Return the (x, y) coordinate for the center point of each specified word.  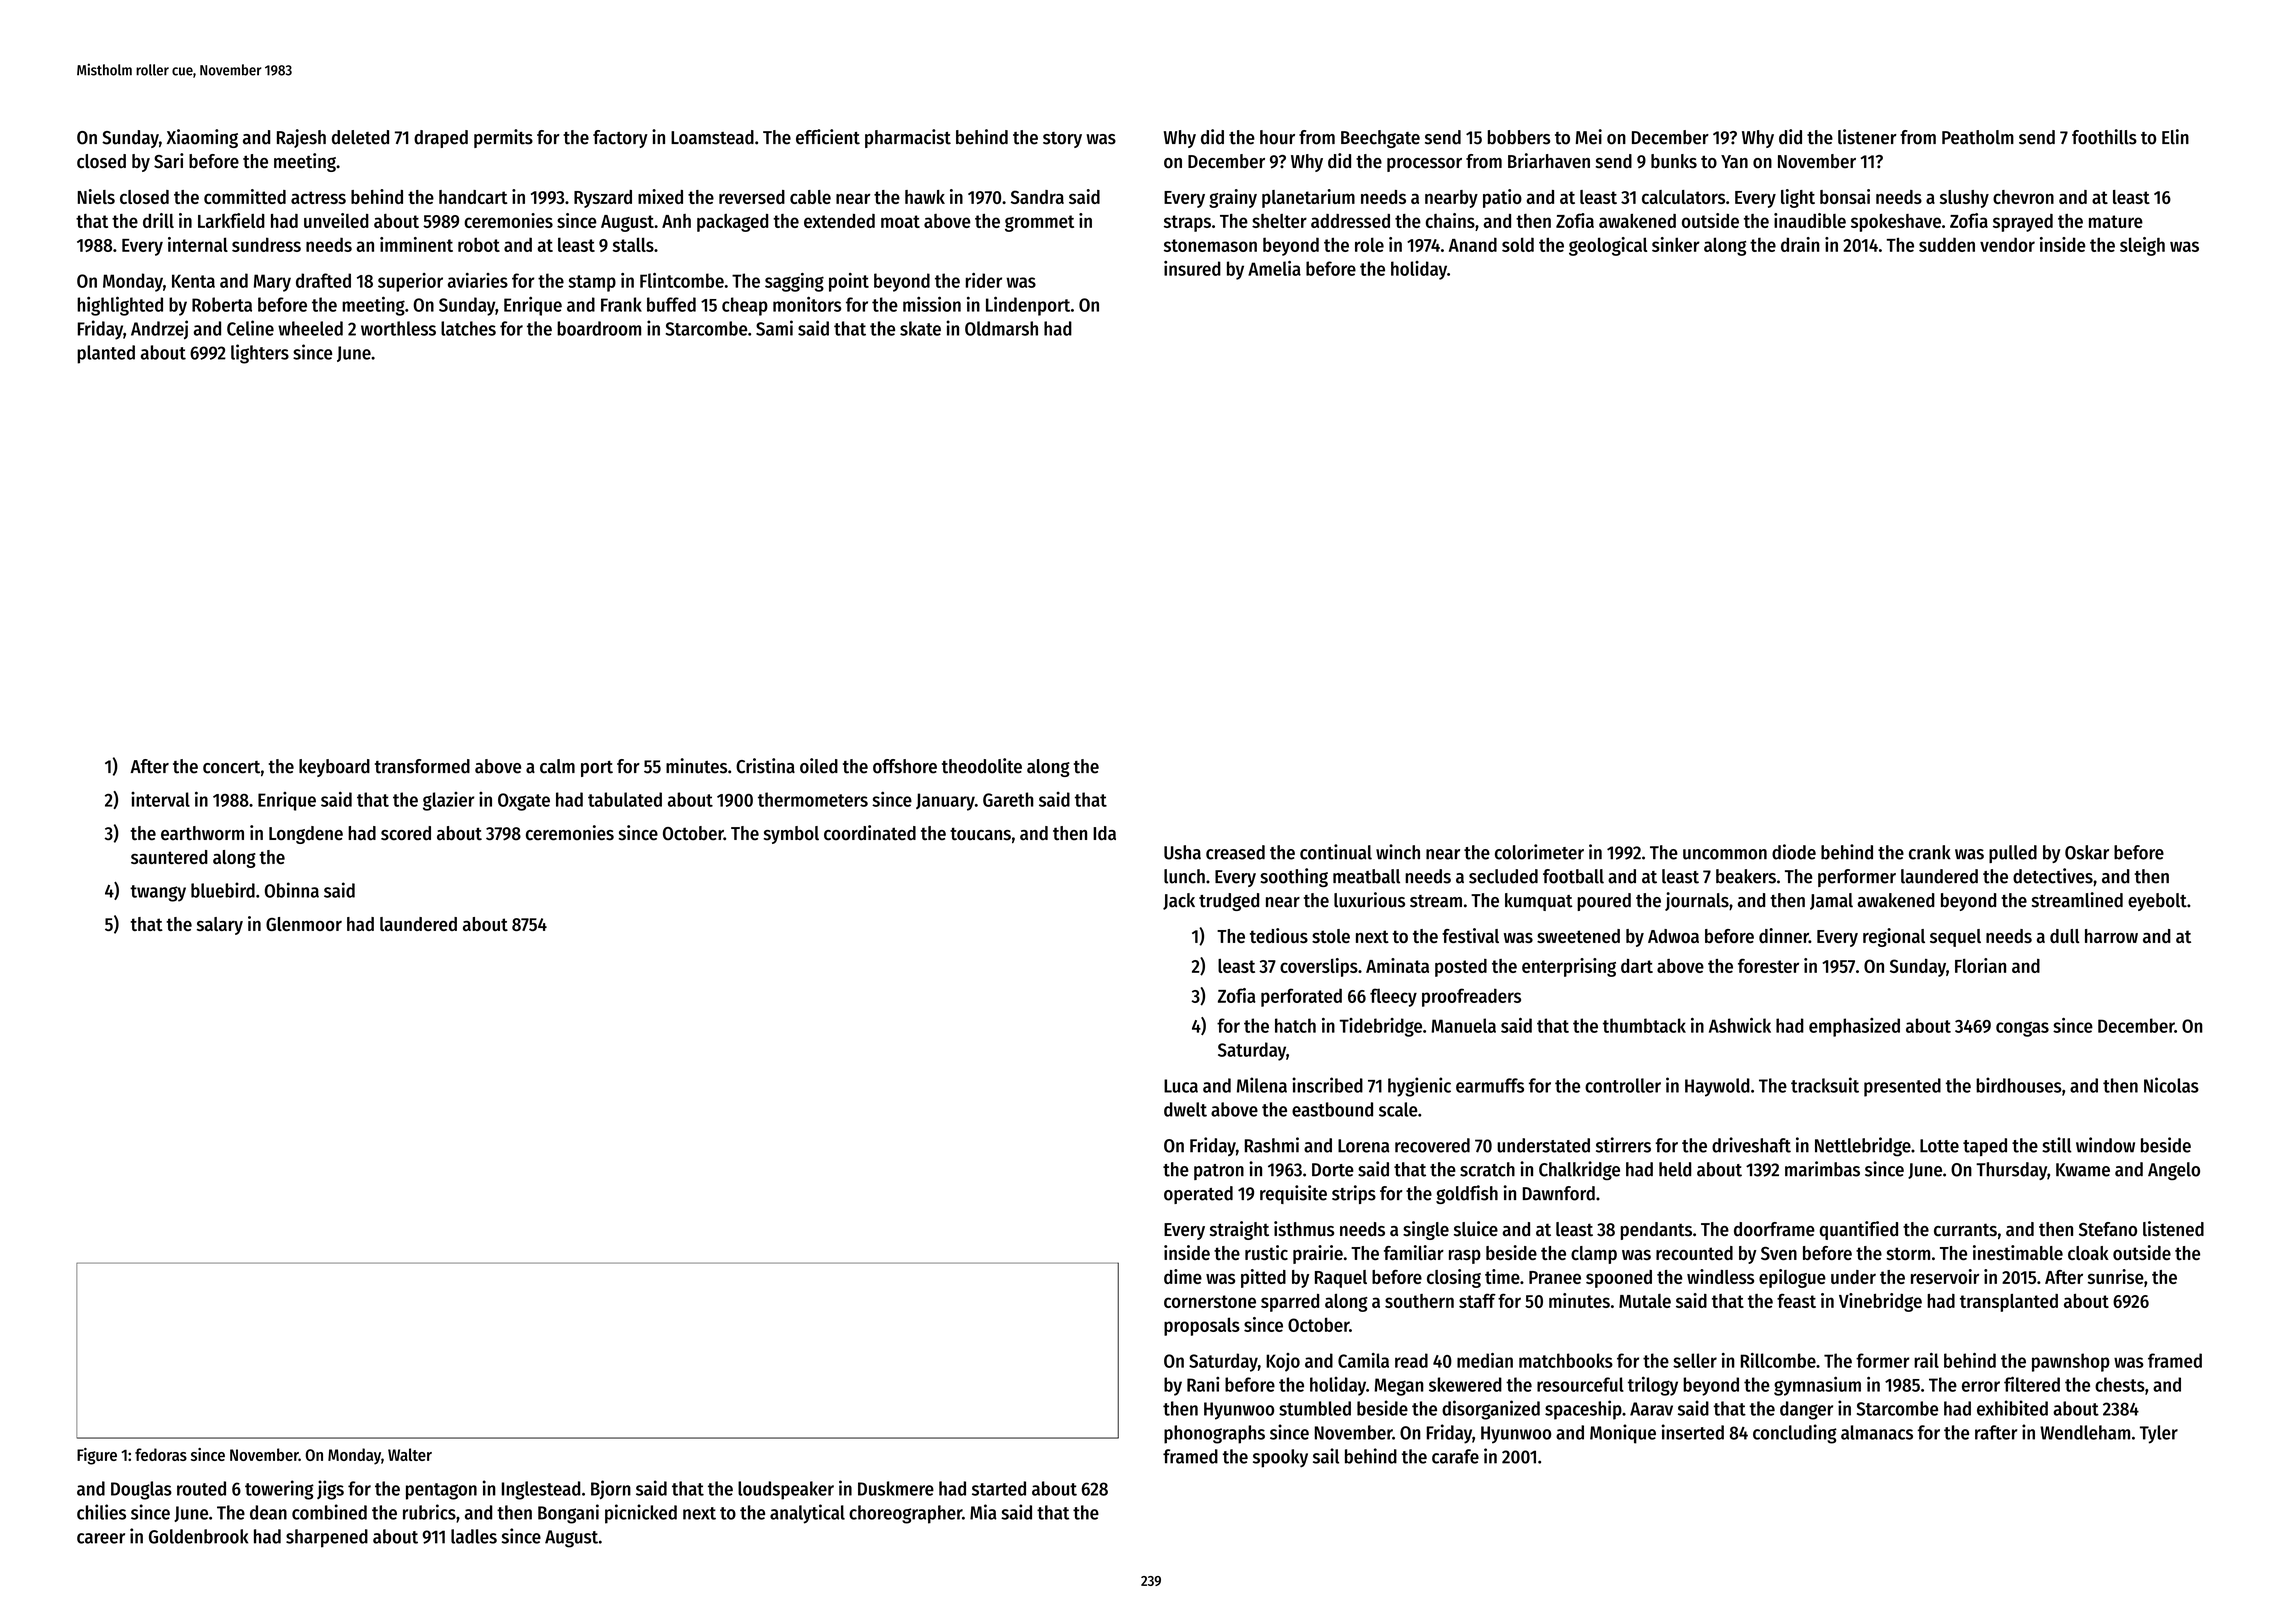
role (1369, 244)
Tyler (2159, 1434)
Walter (410, 1454)
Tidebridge (1380, 1027)
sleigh (2142, 246)
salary (220, 926)
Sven (1779, 1253)
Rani (1203, 1384)
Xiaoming (202, 138)
